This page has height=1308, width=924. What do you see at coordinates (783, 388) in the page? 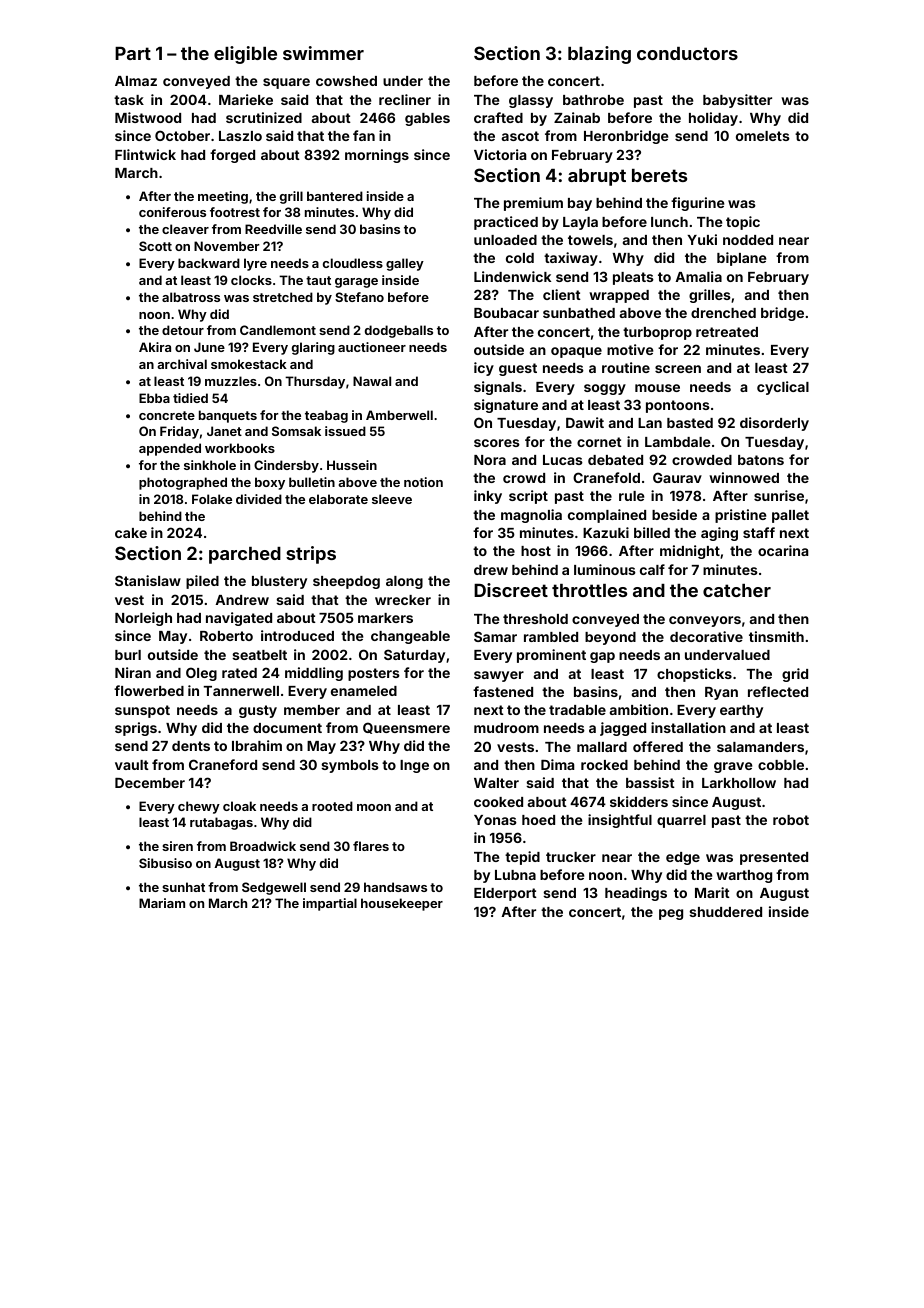
I see `cyclical` at bounding box center [783, 388].
